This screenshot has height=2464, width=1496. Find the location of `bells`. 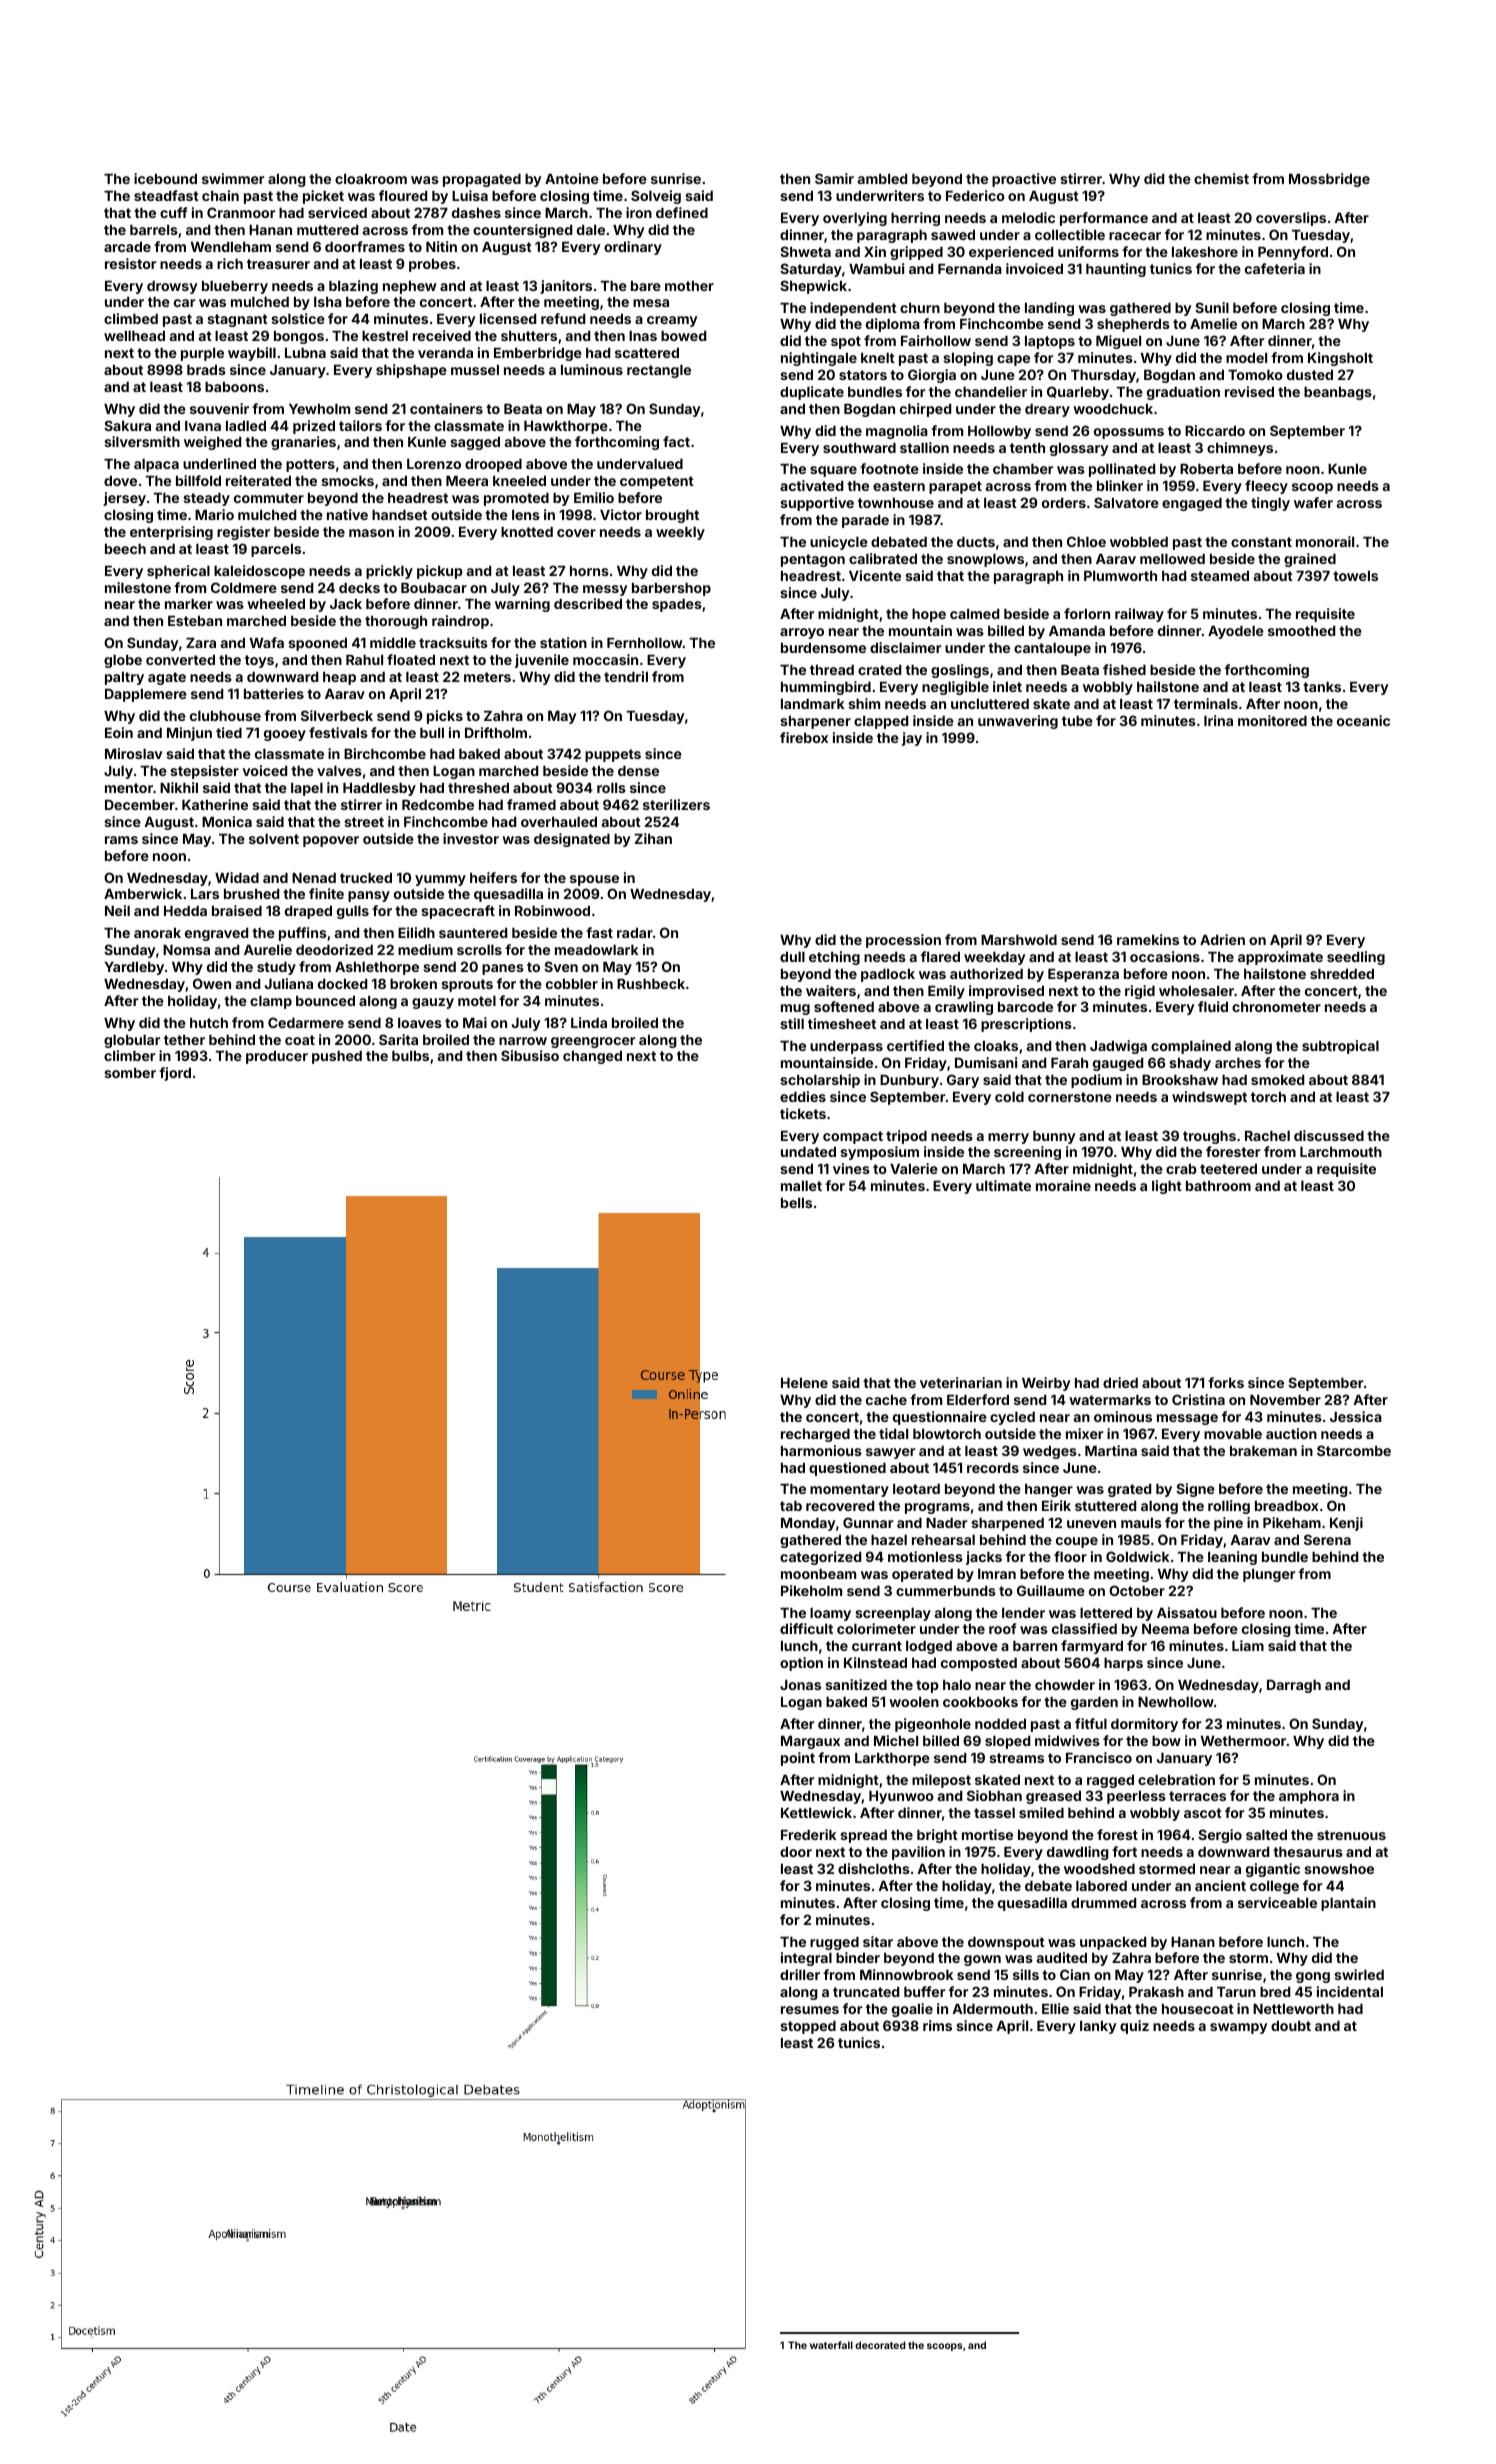

bells is located at coordinates (796, 1203).
